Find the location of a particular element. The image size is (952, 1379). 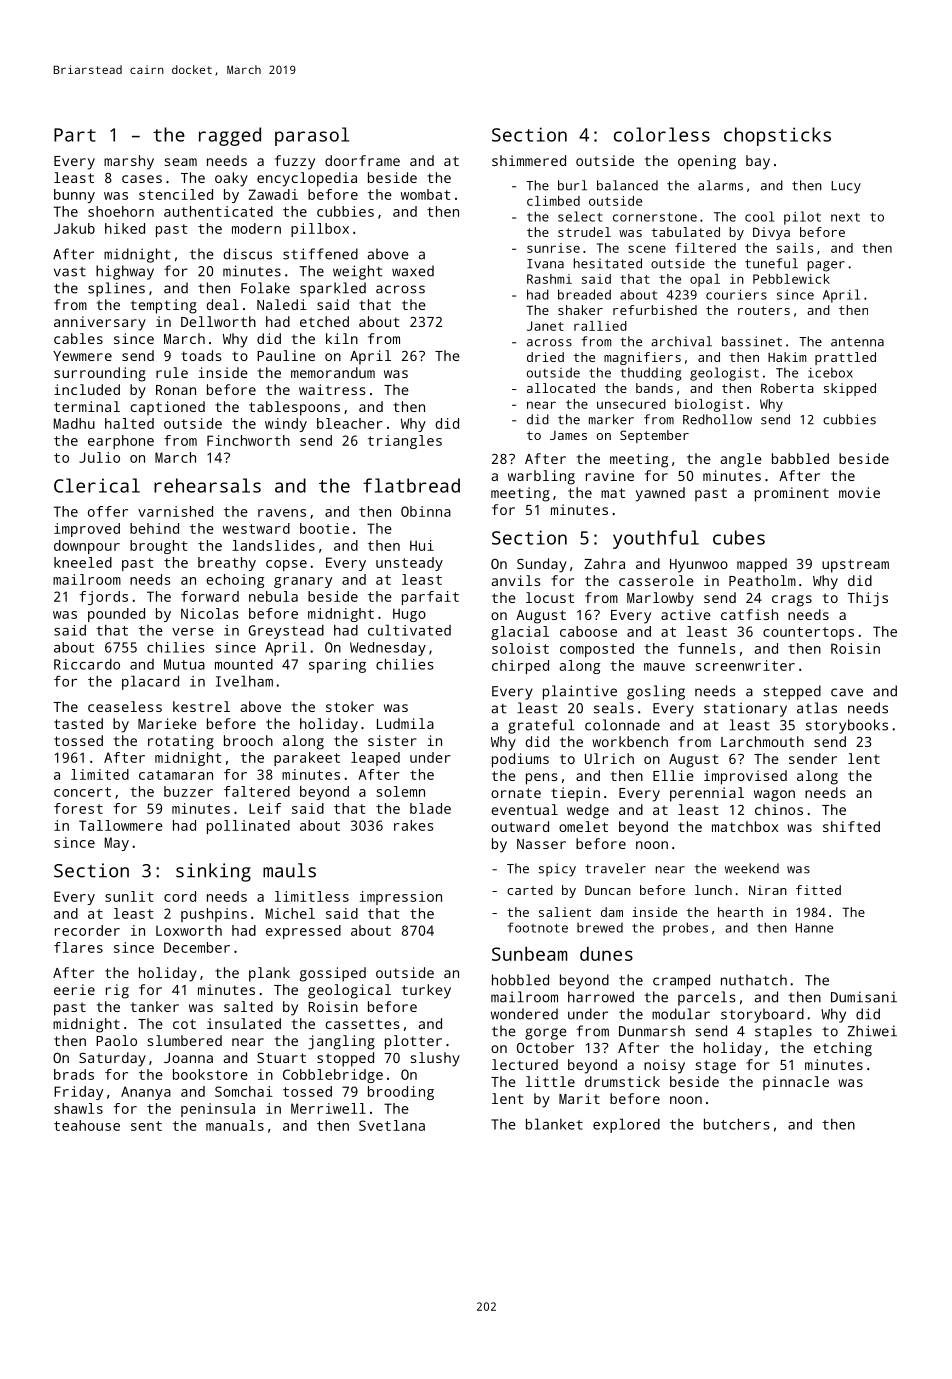

rehearsals is located at coordinates (207, 485).
